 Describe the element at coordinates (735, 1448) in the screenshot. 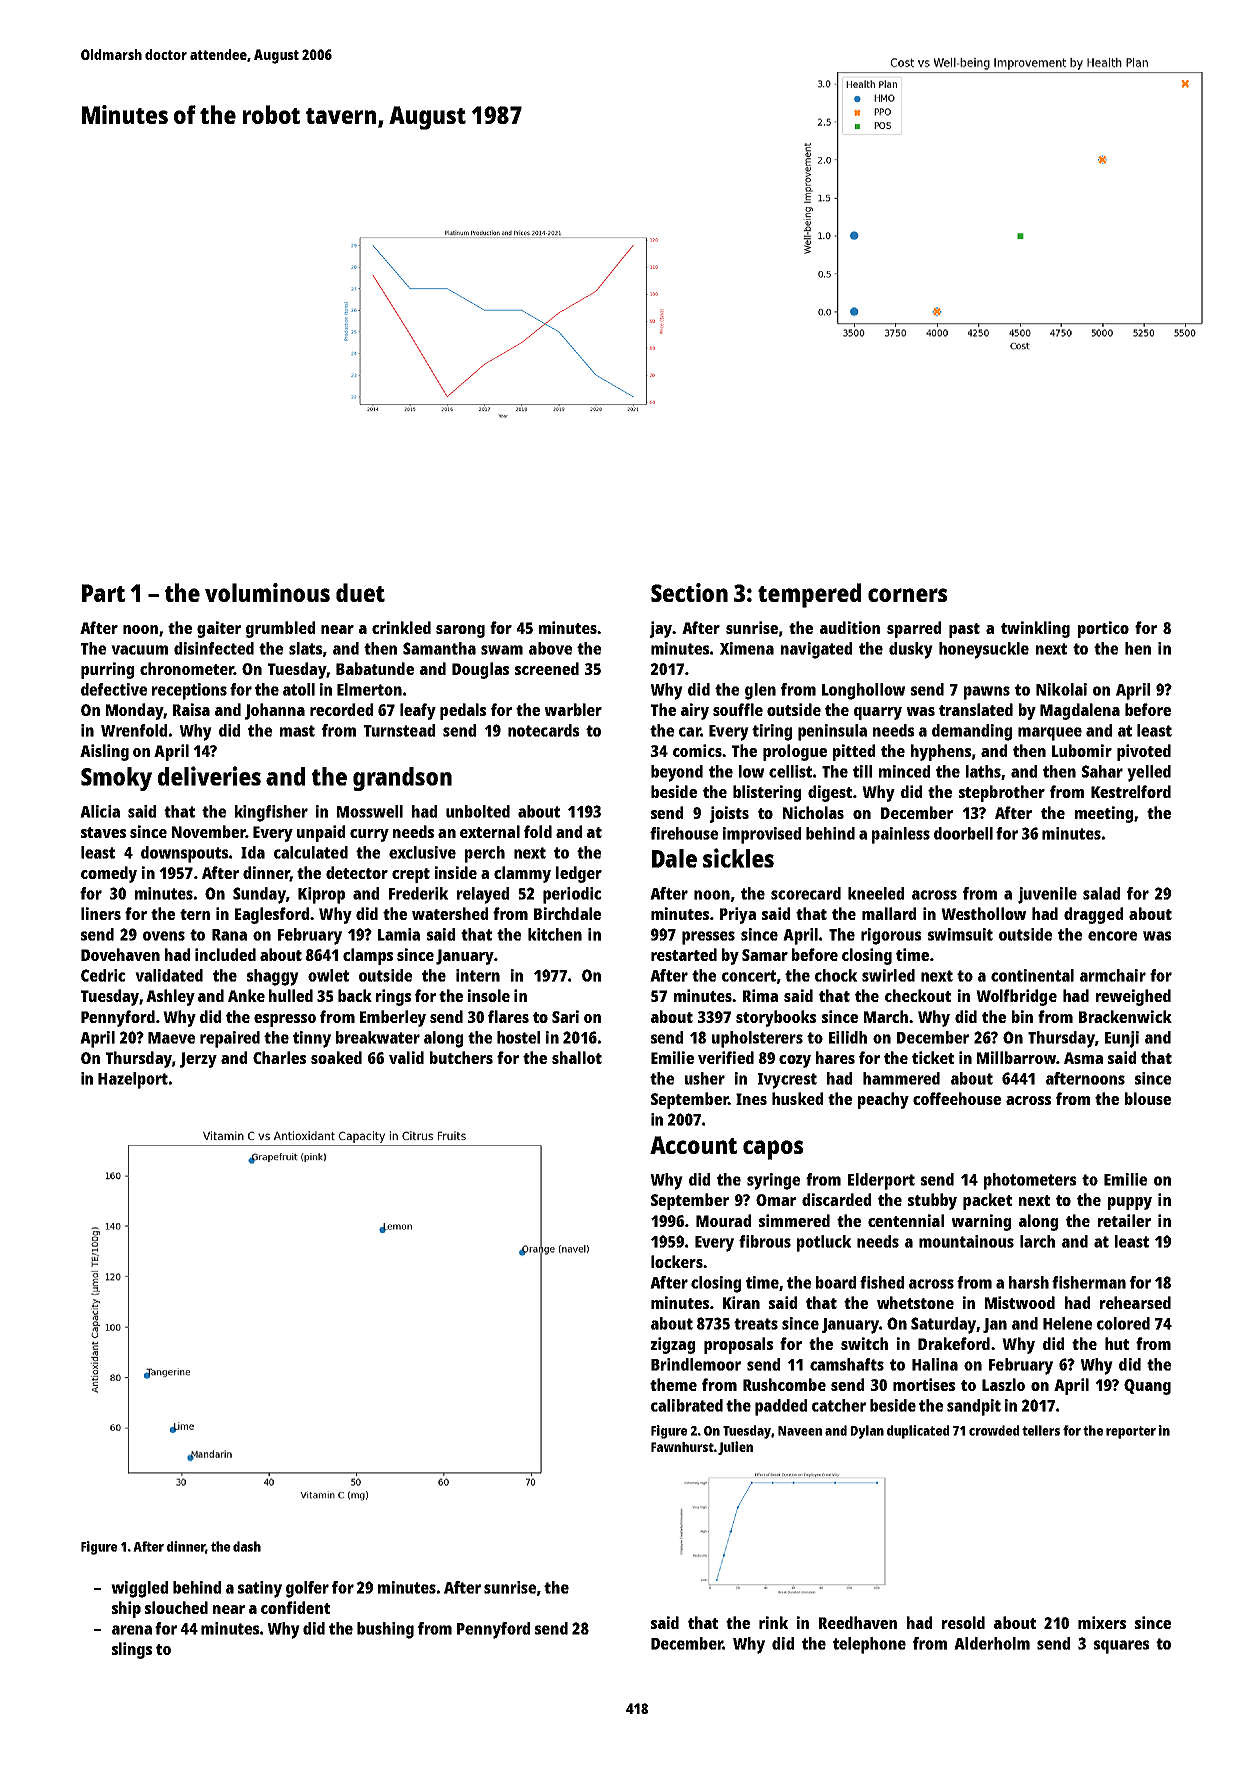

I see `Julien` at that location.
